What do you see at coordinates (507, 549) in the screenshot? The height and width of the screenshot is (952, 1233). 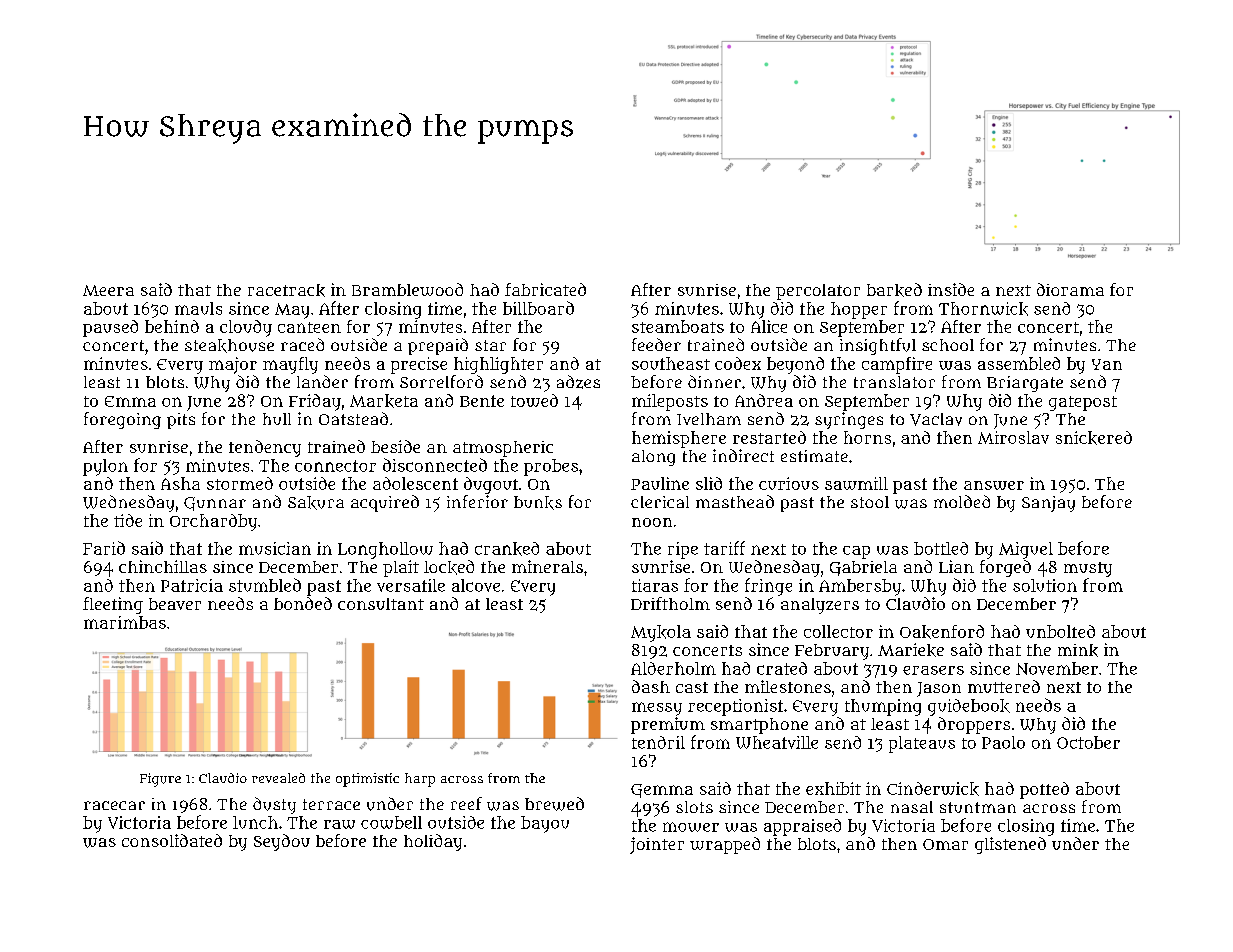 I see `cranked` at bounding box center [507, 549].
